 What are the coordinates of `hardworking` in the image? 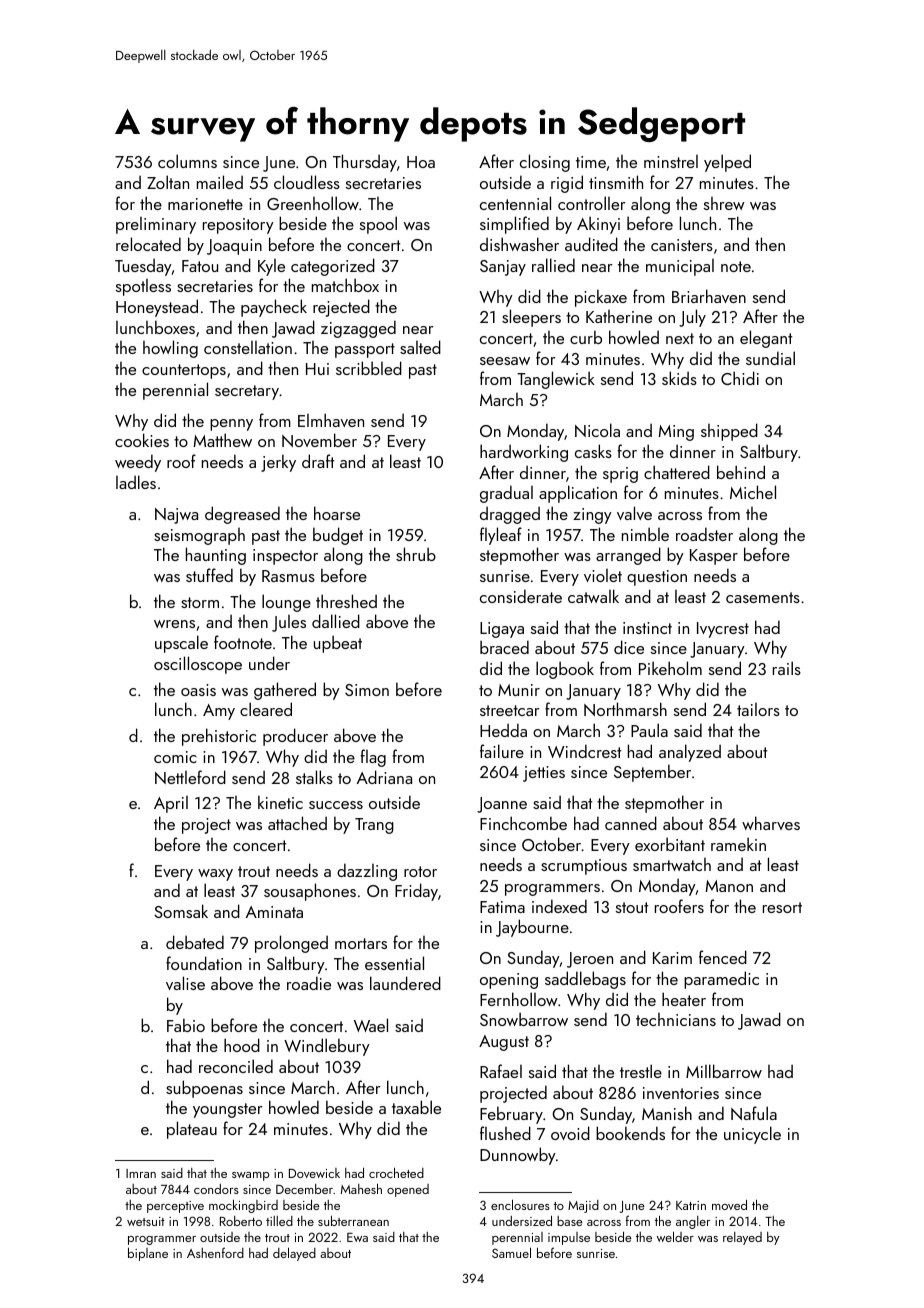 It's located at (524, 453).
